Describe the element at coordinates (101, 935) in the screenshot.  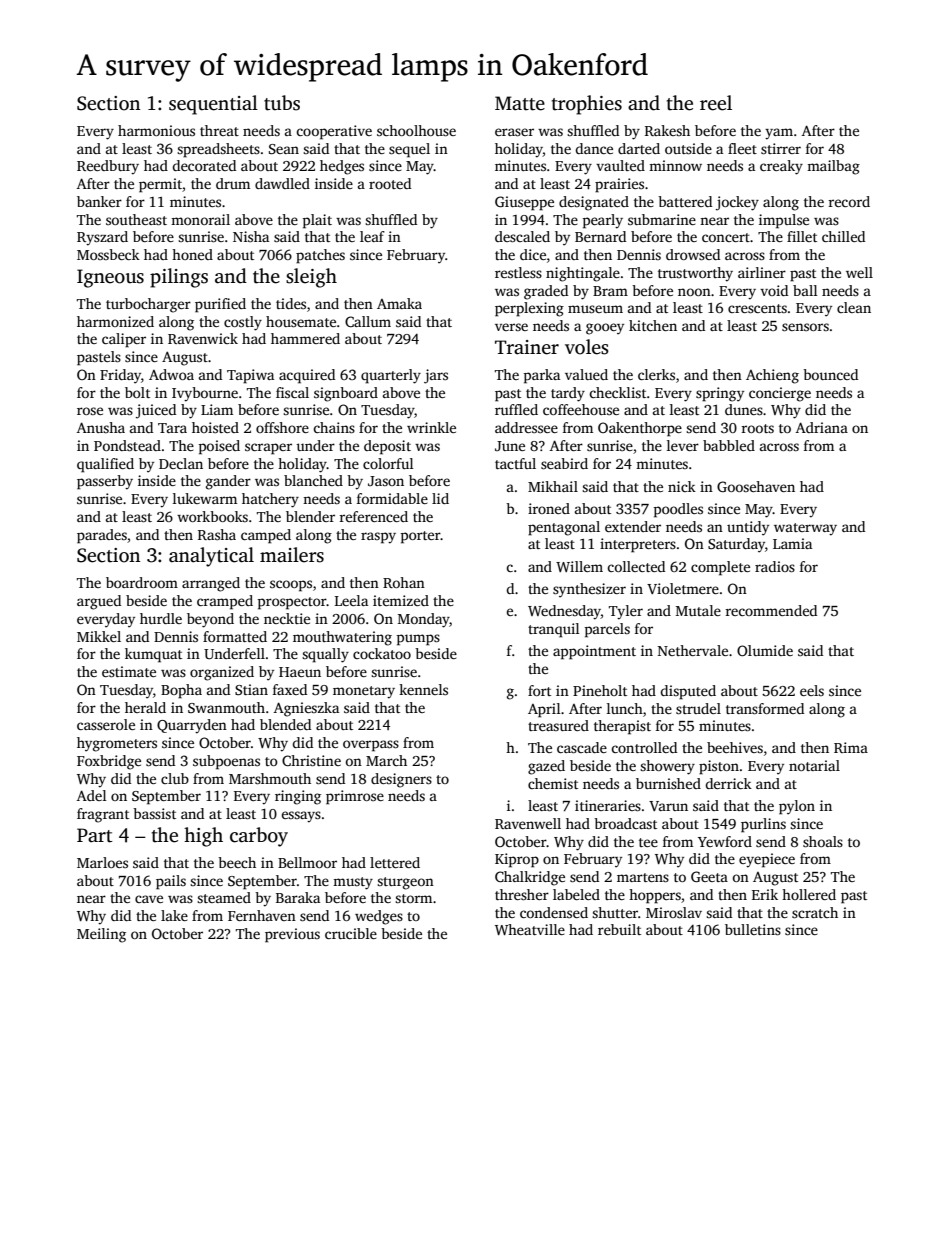
I see `Meiling` at that location.
